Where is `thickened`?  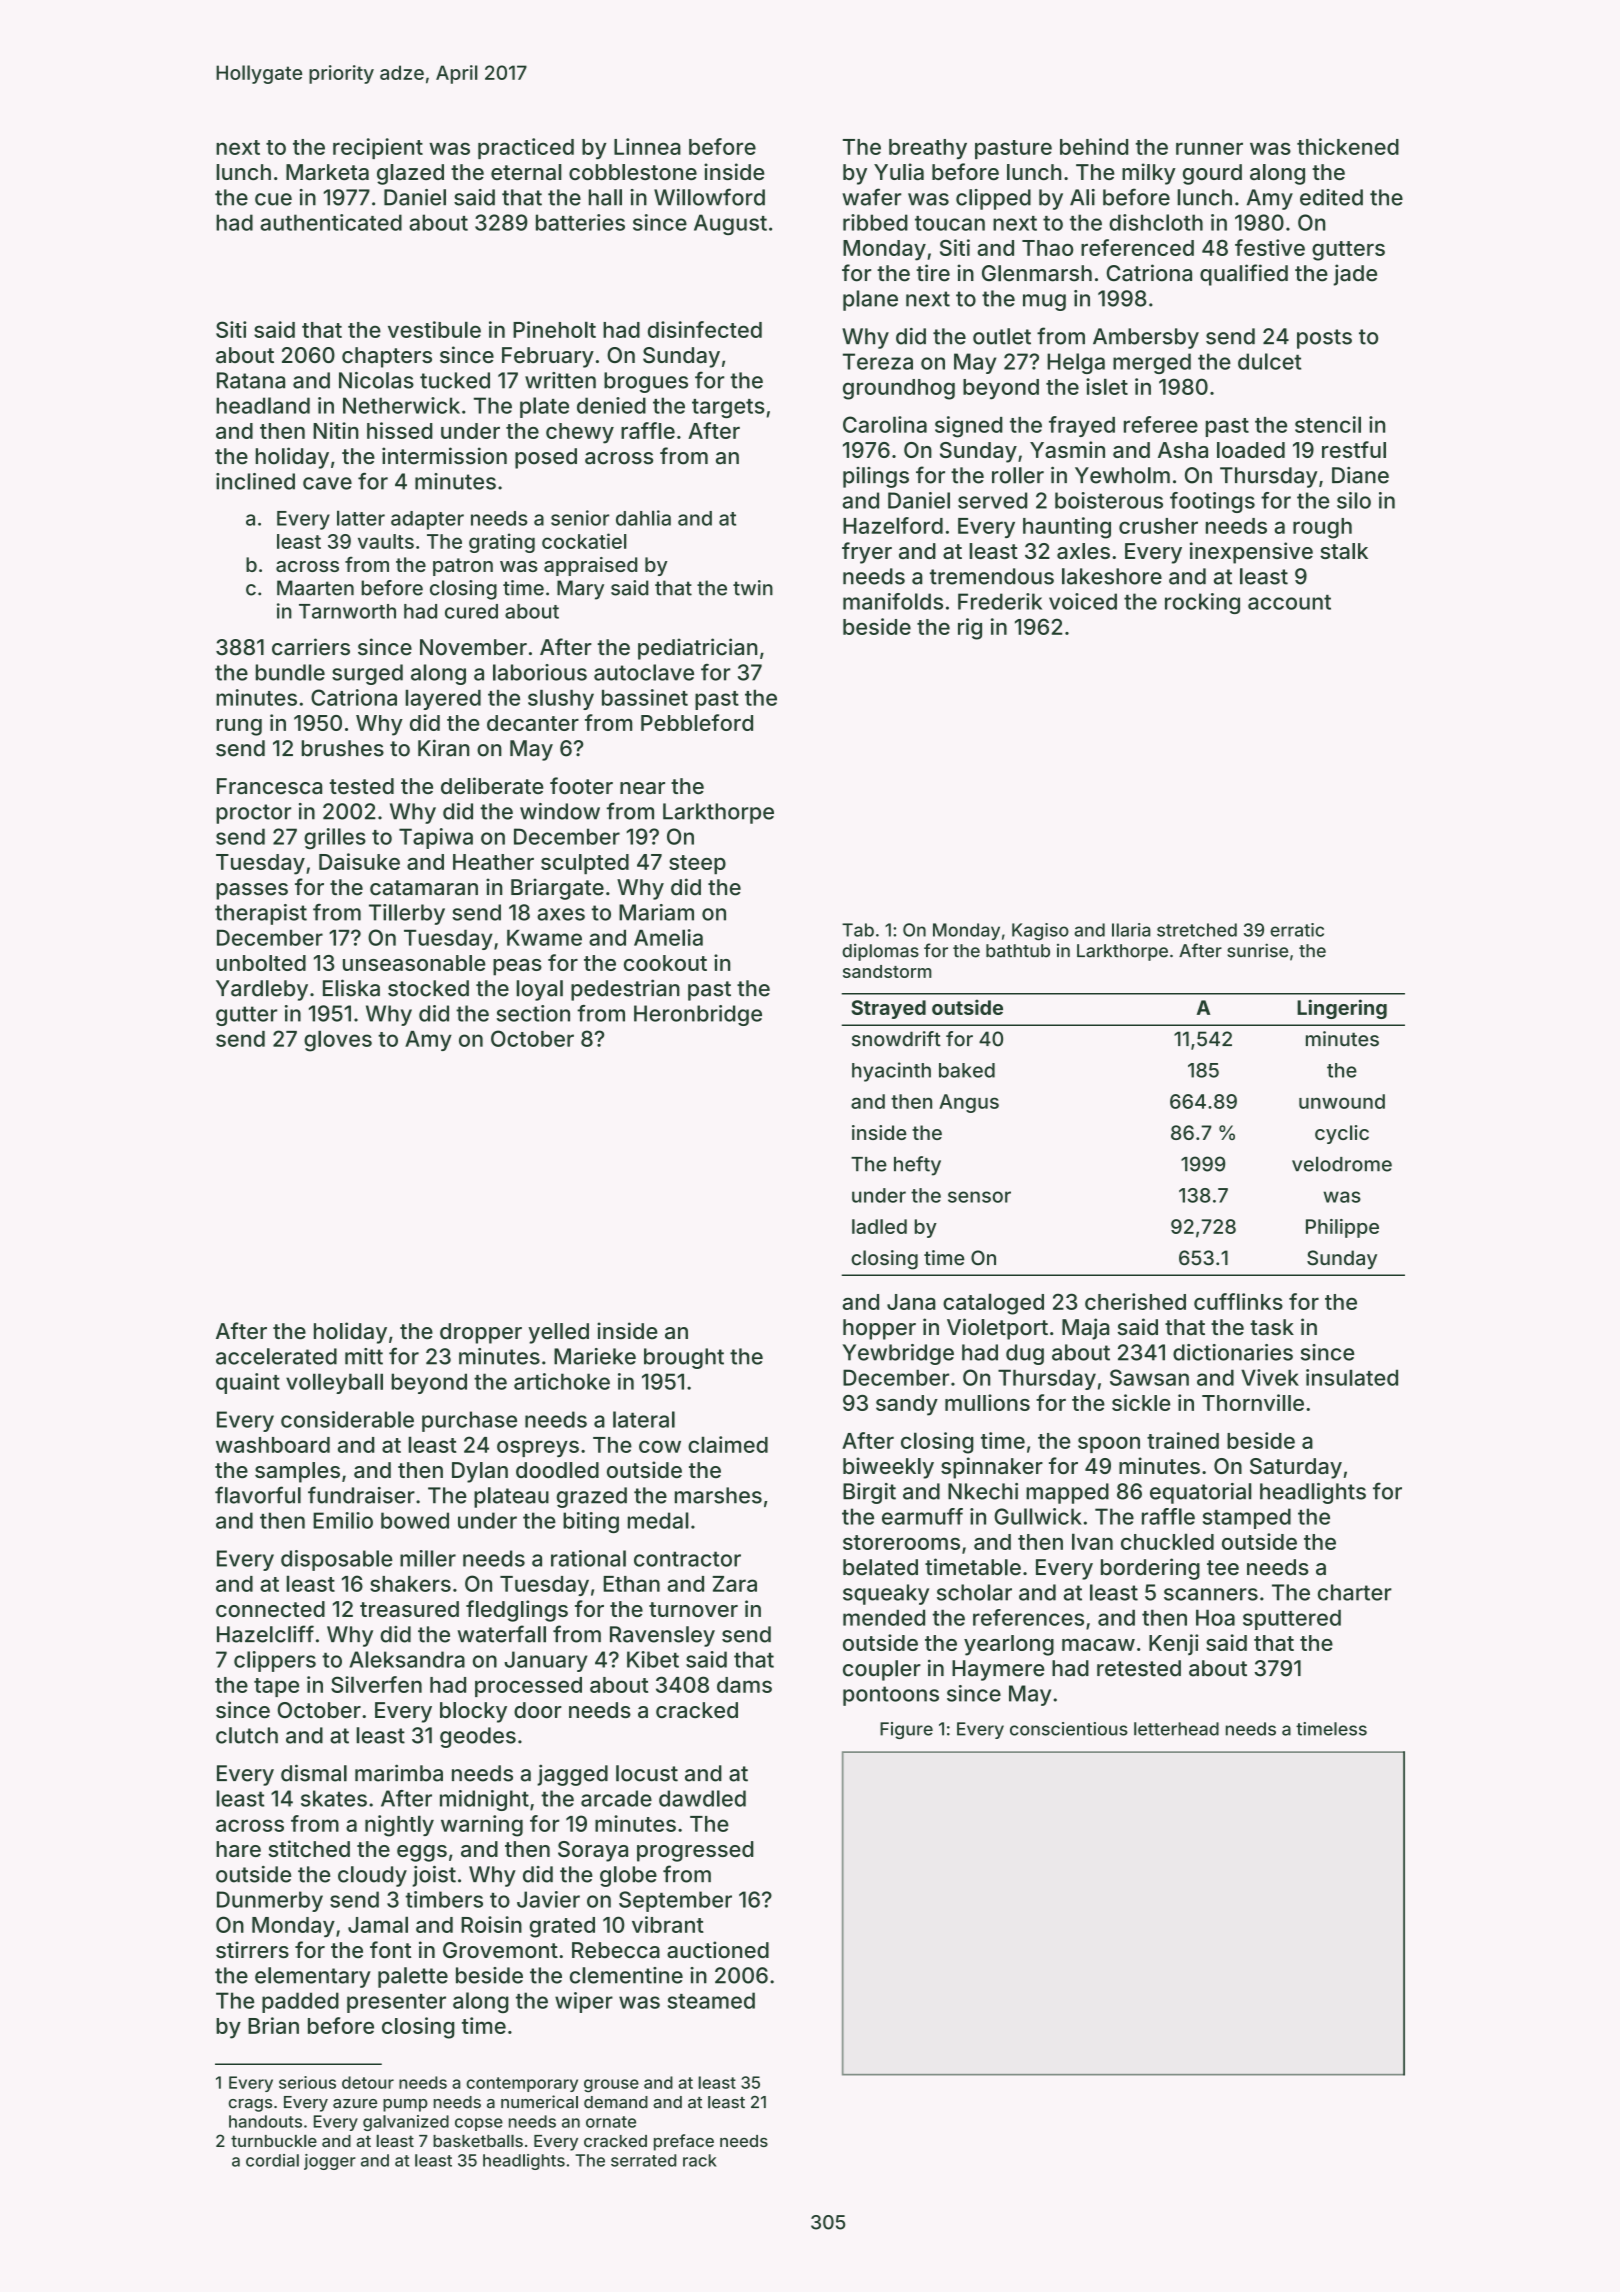 thickened is located at coordinates (1348, 146).
